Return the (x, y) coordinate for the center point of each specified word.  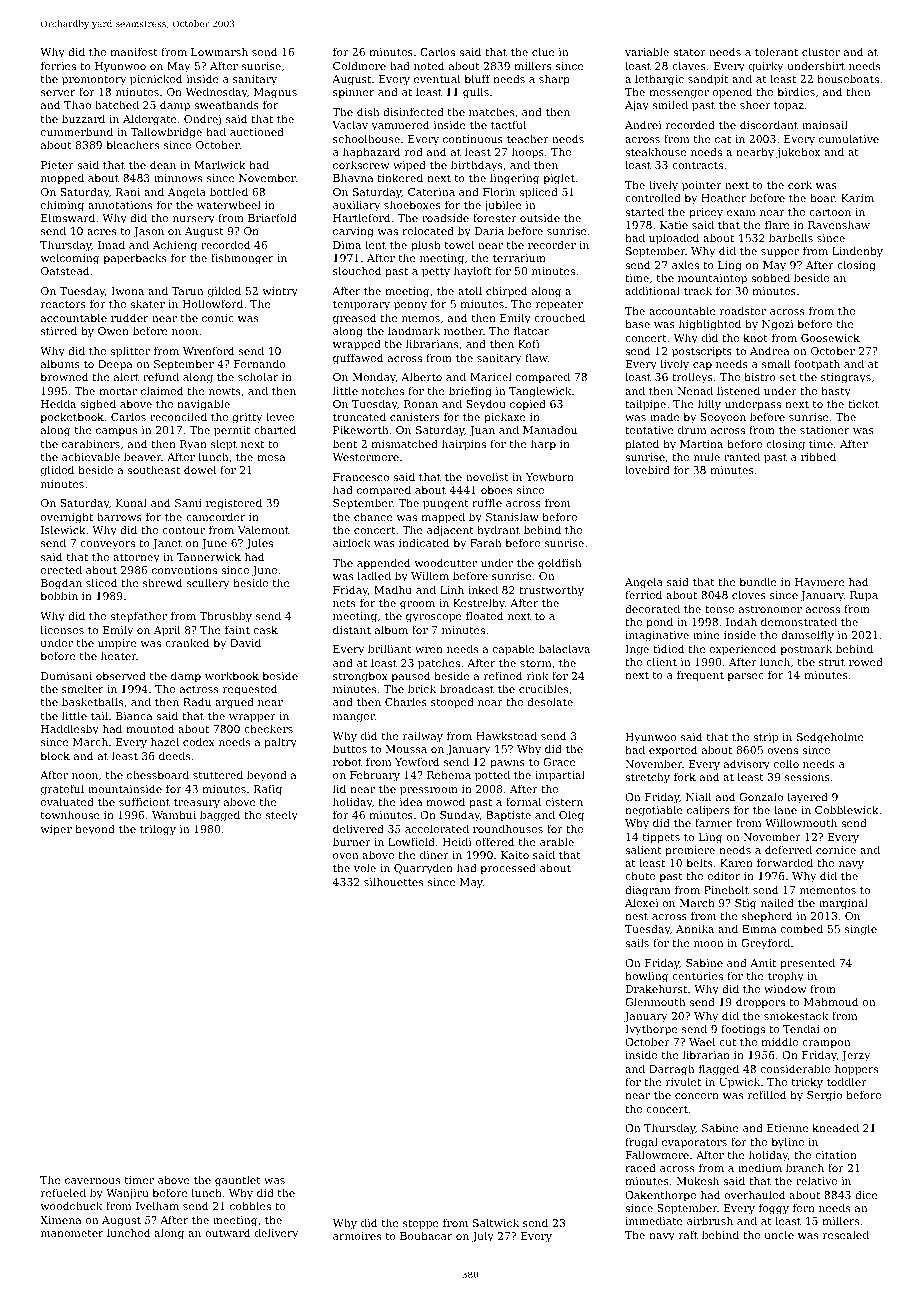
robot (347, 761)
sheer (755, 104)
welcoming (69, 259)
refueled (63, 1192)
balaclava (564, 648)
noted (429, 65)
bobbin (59, 595)
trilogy (158, 830)
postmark (806, 650)
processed (508, 869)
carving (353, 232)
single (861, 930)
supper (780, 253)
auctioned (257, 131)
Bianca (134, 716)
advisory (747, 765)
